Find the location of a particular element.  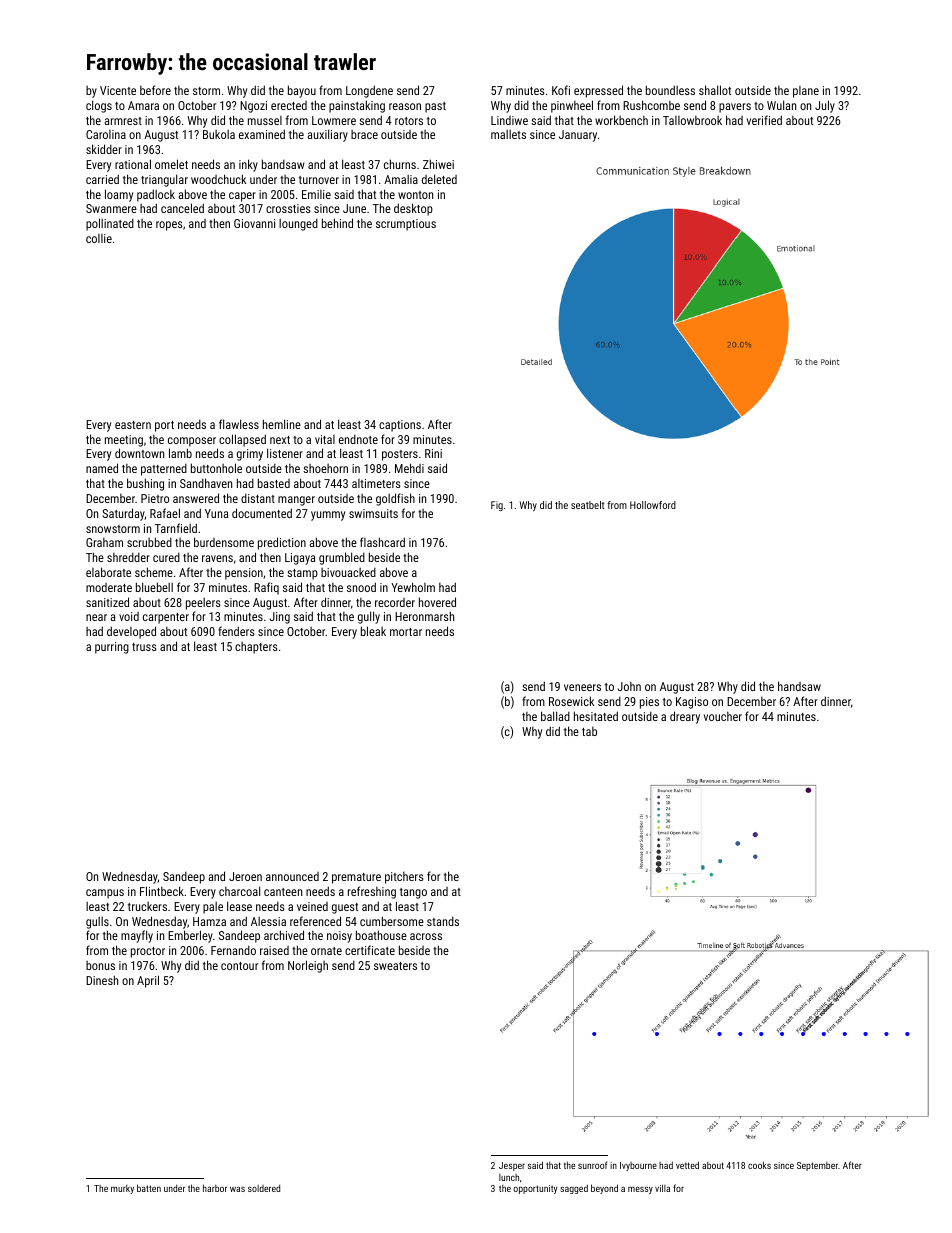

sweaters is located at coordinates (395, 966).
